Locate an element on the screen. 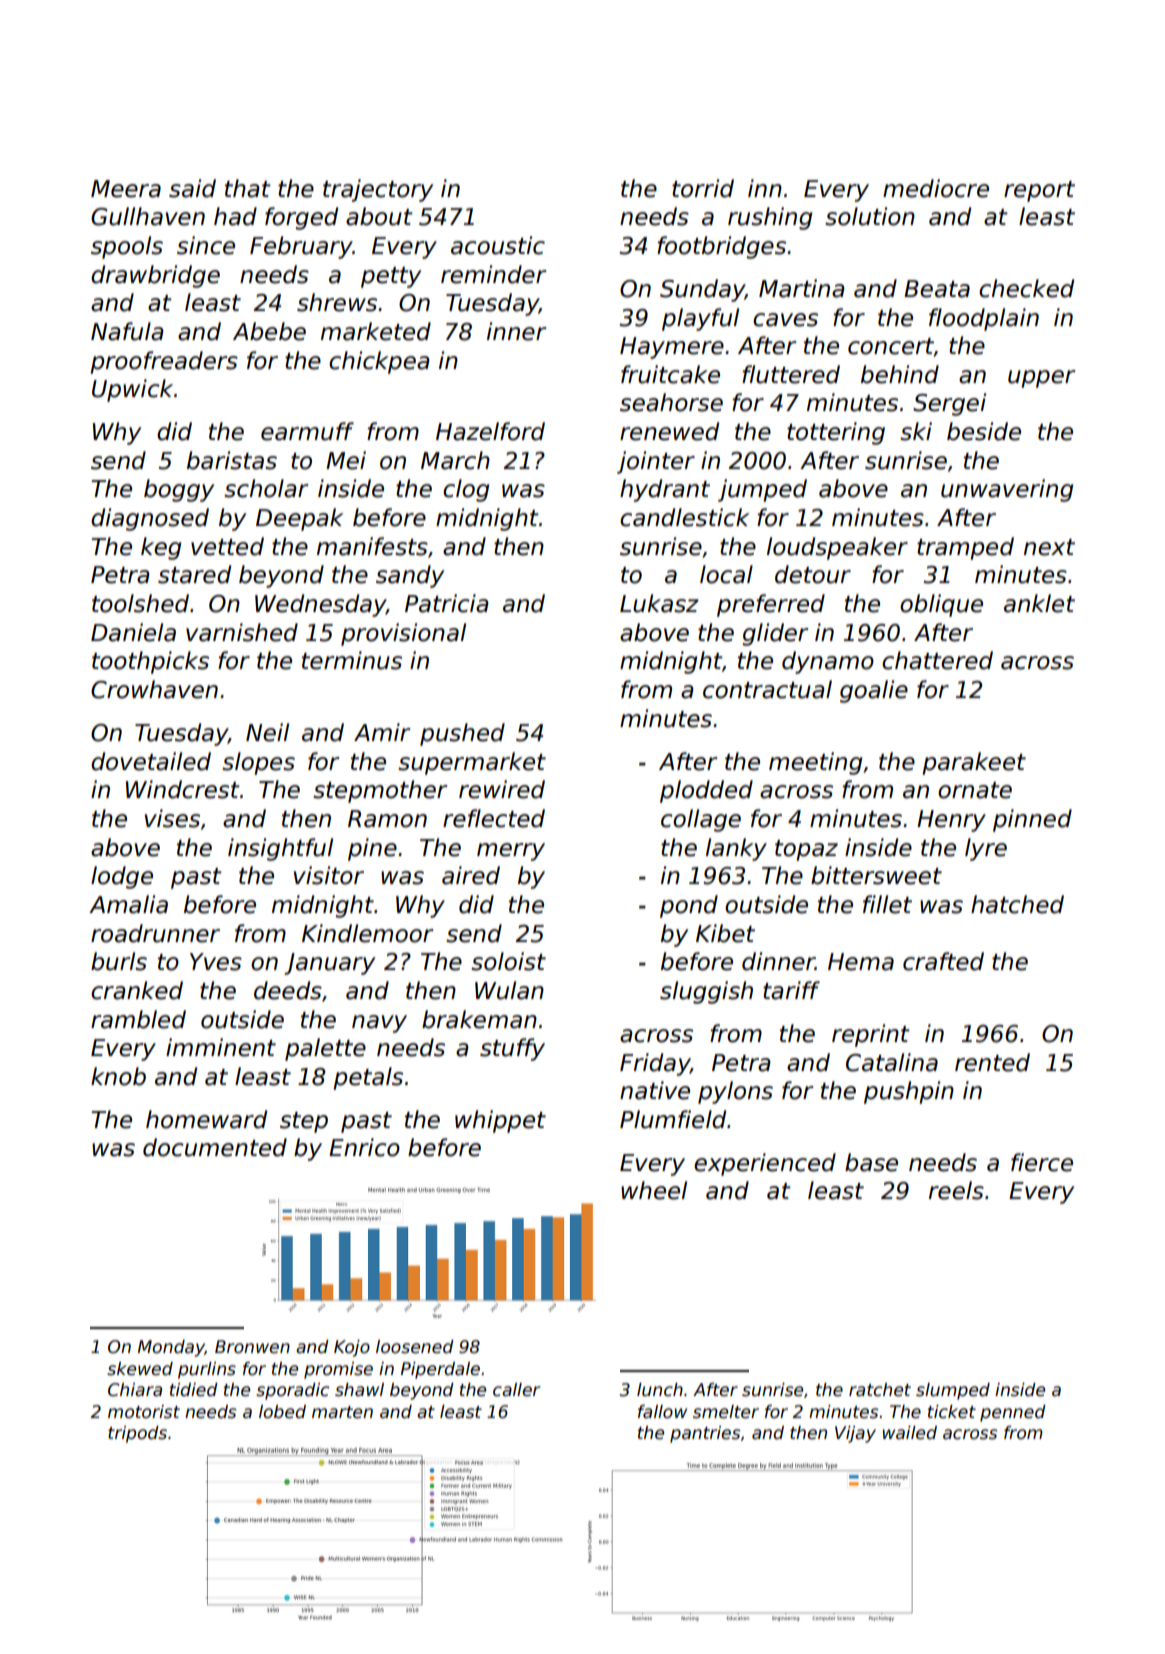 This screenshot has height=1654, width=1165. anklet is located at coordinates (1039, 603).
